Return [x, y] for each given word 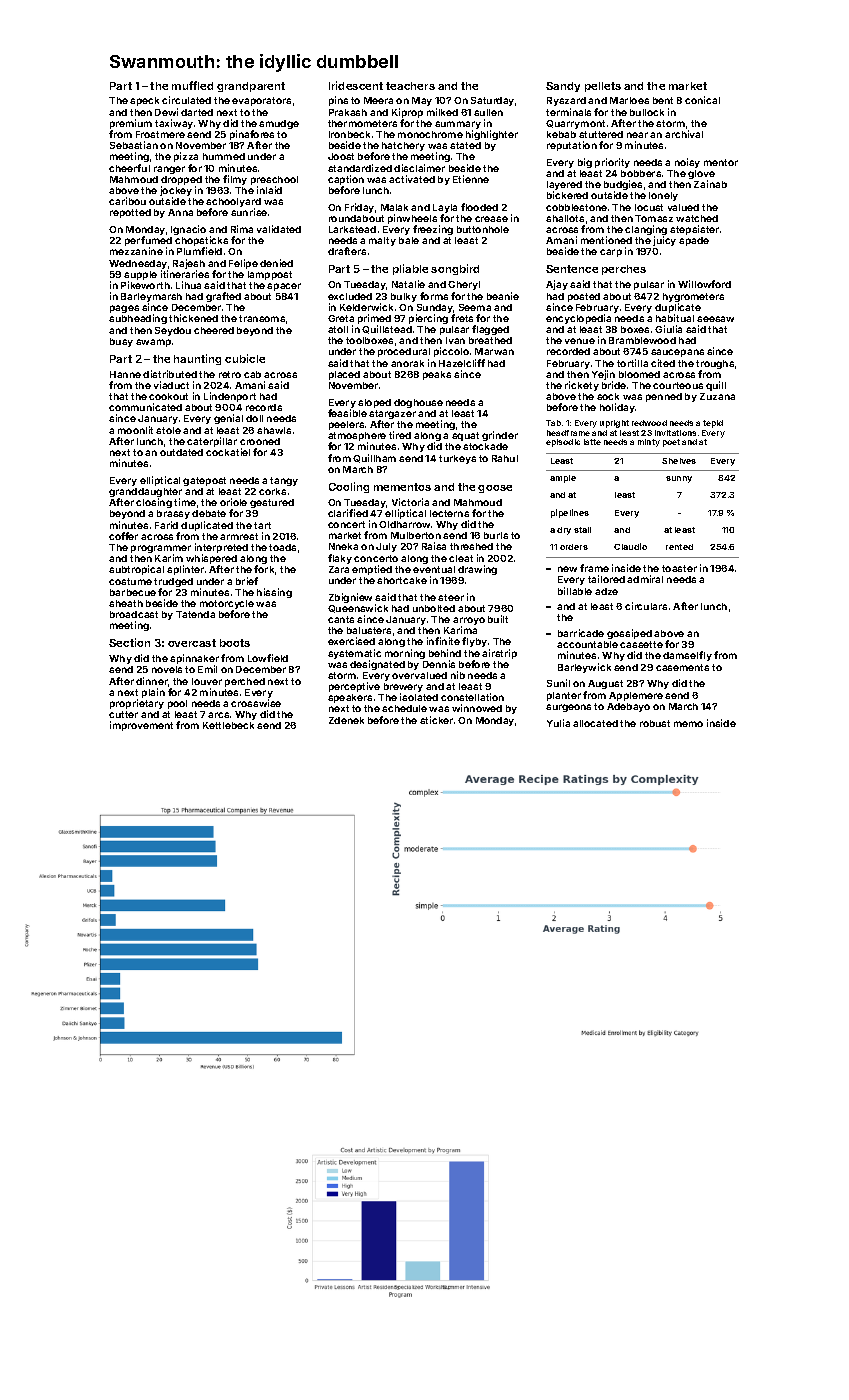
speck [144, 101]
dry [564, 531]
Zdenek [346, 720]
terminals [568, 112]
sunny [679, 479]
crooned [260, 441]
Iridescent [356, 85]
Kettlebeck [228, 725]
